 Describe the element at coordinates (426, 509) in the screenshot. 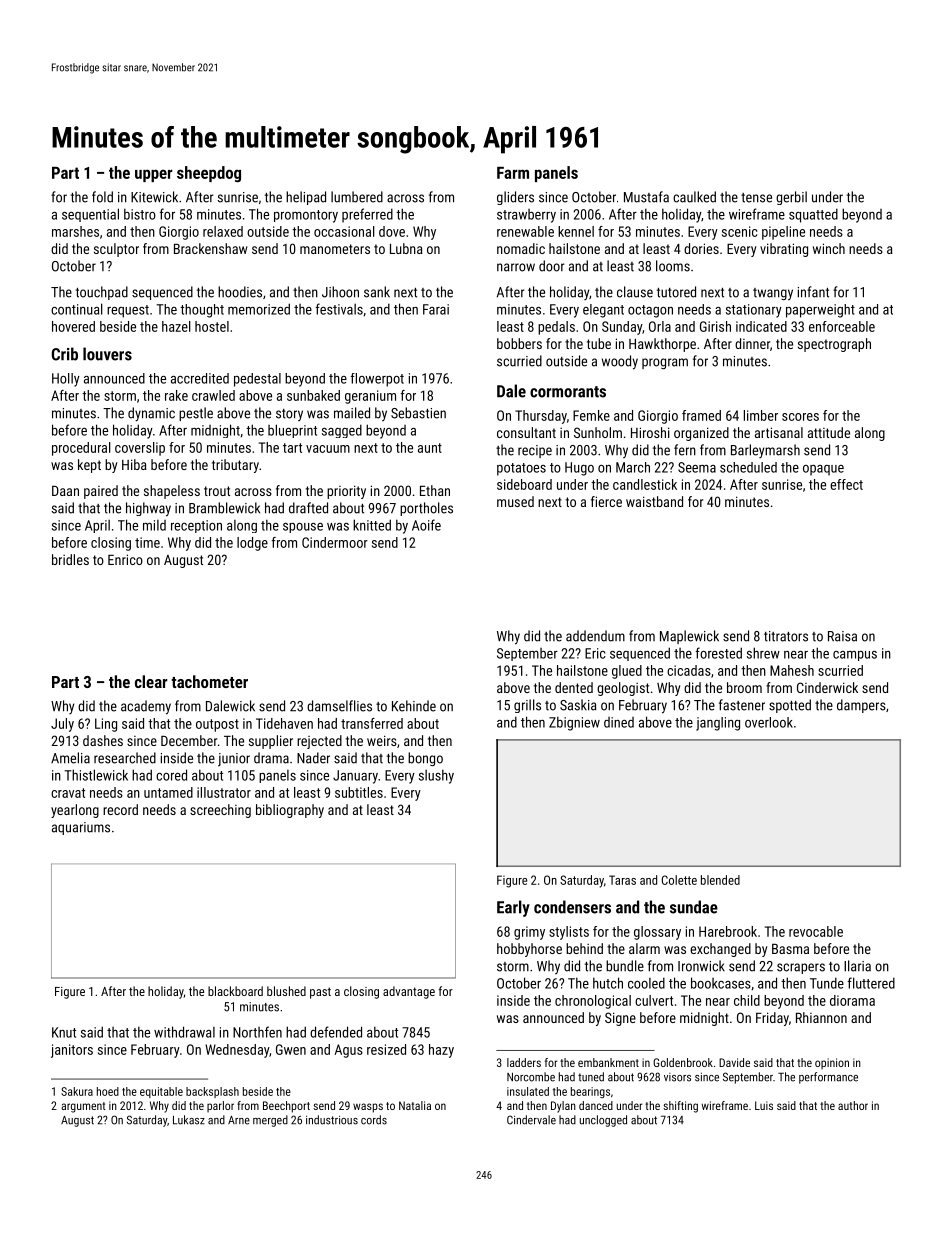

I see `portholes` at that location.
